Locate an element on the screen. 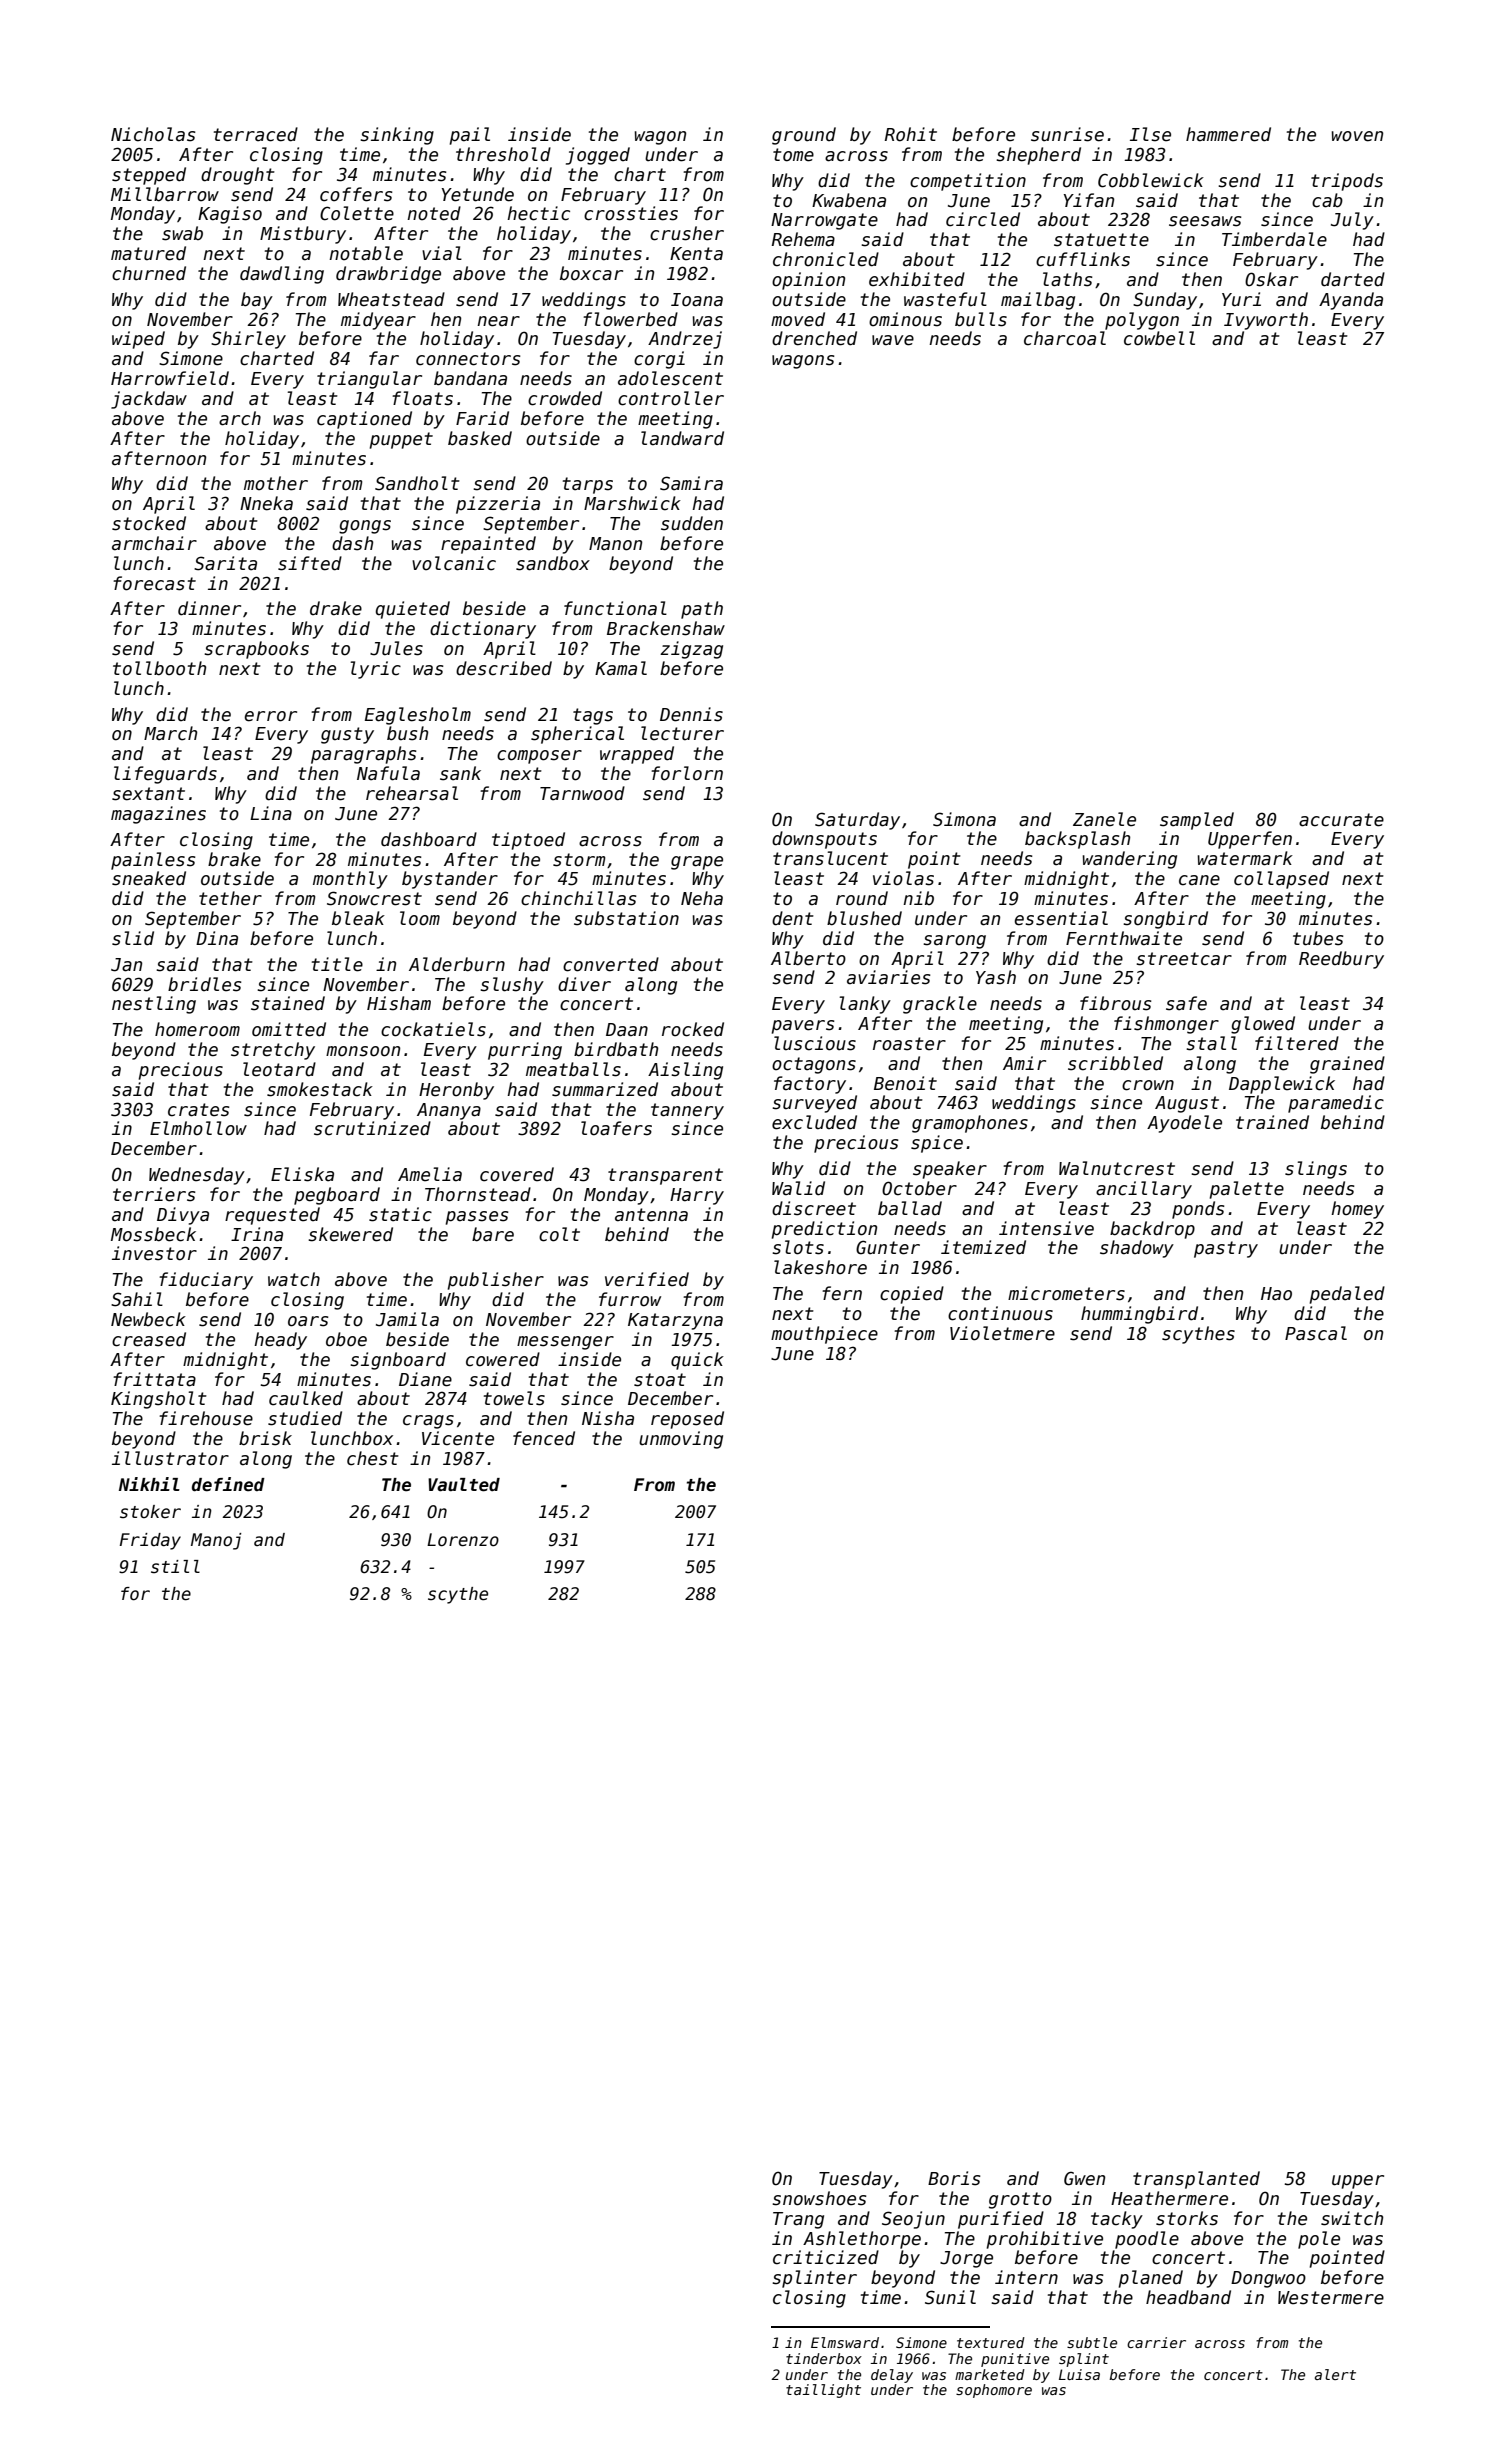 This screenshot has height=2464, width=1496. Ivyworth is located at coordinates (1266, 321).
